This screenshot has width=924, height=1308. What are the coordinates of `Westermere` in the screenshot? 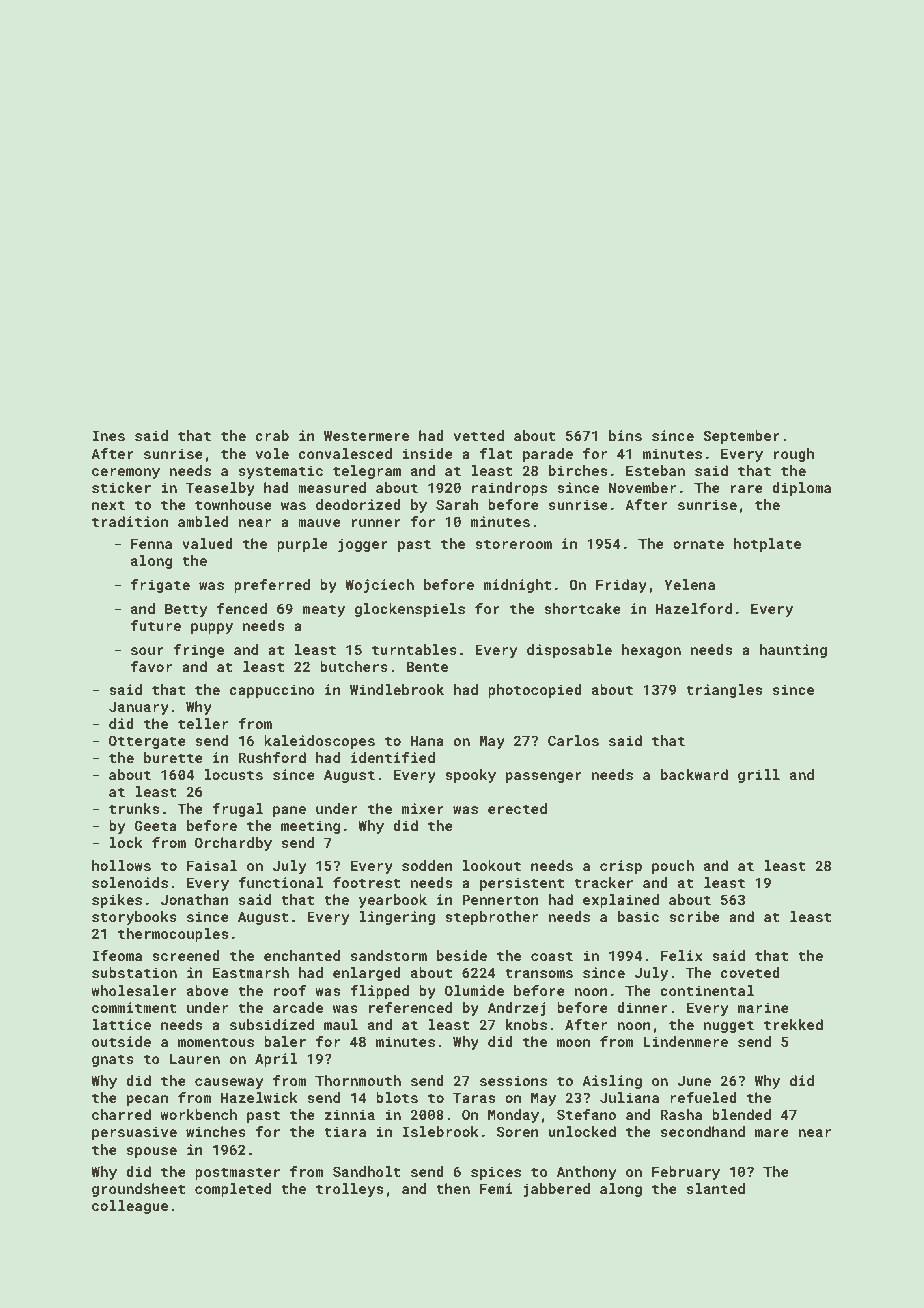 It's located at (366, 436).
